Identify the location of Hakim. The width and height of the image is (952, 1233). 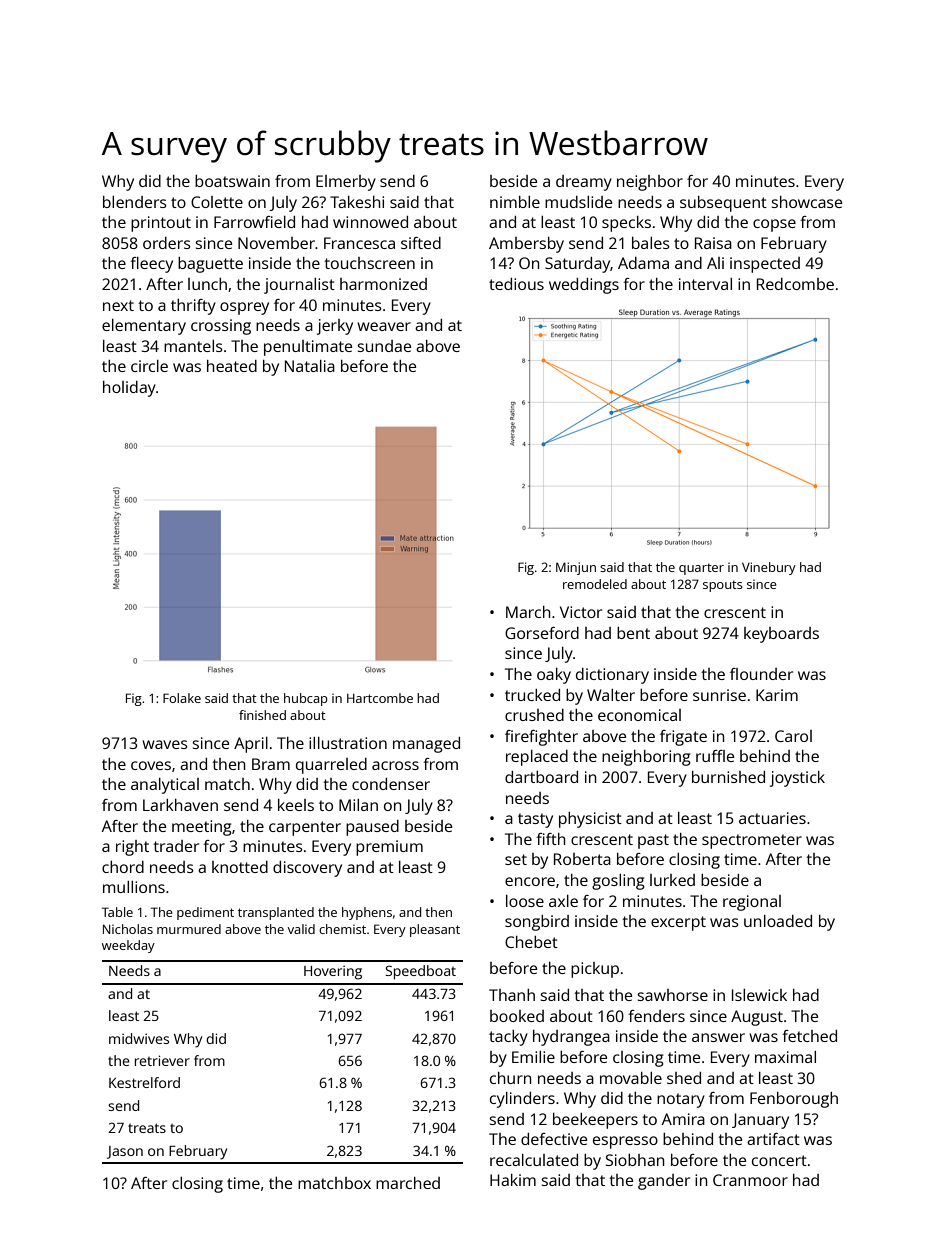
(513, 1180).
